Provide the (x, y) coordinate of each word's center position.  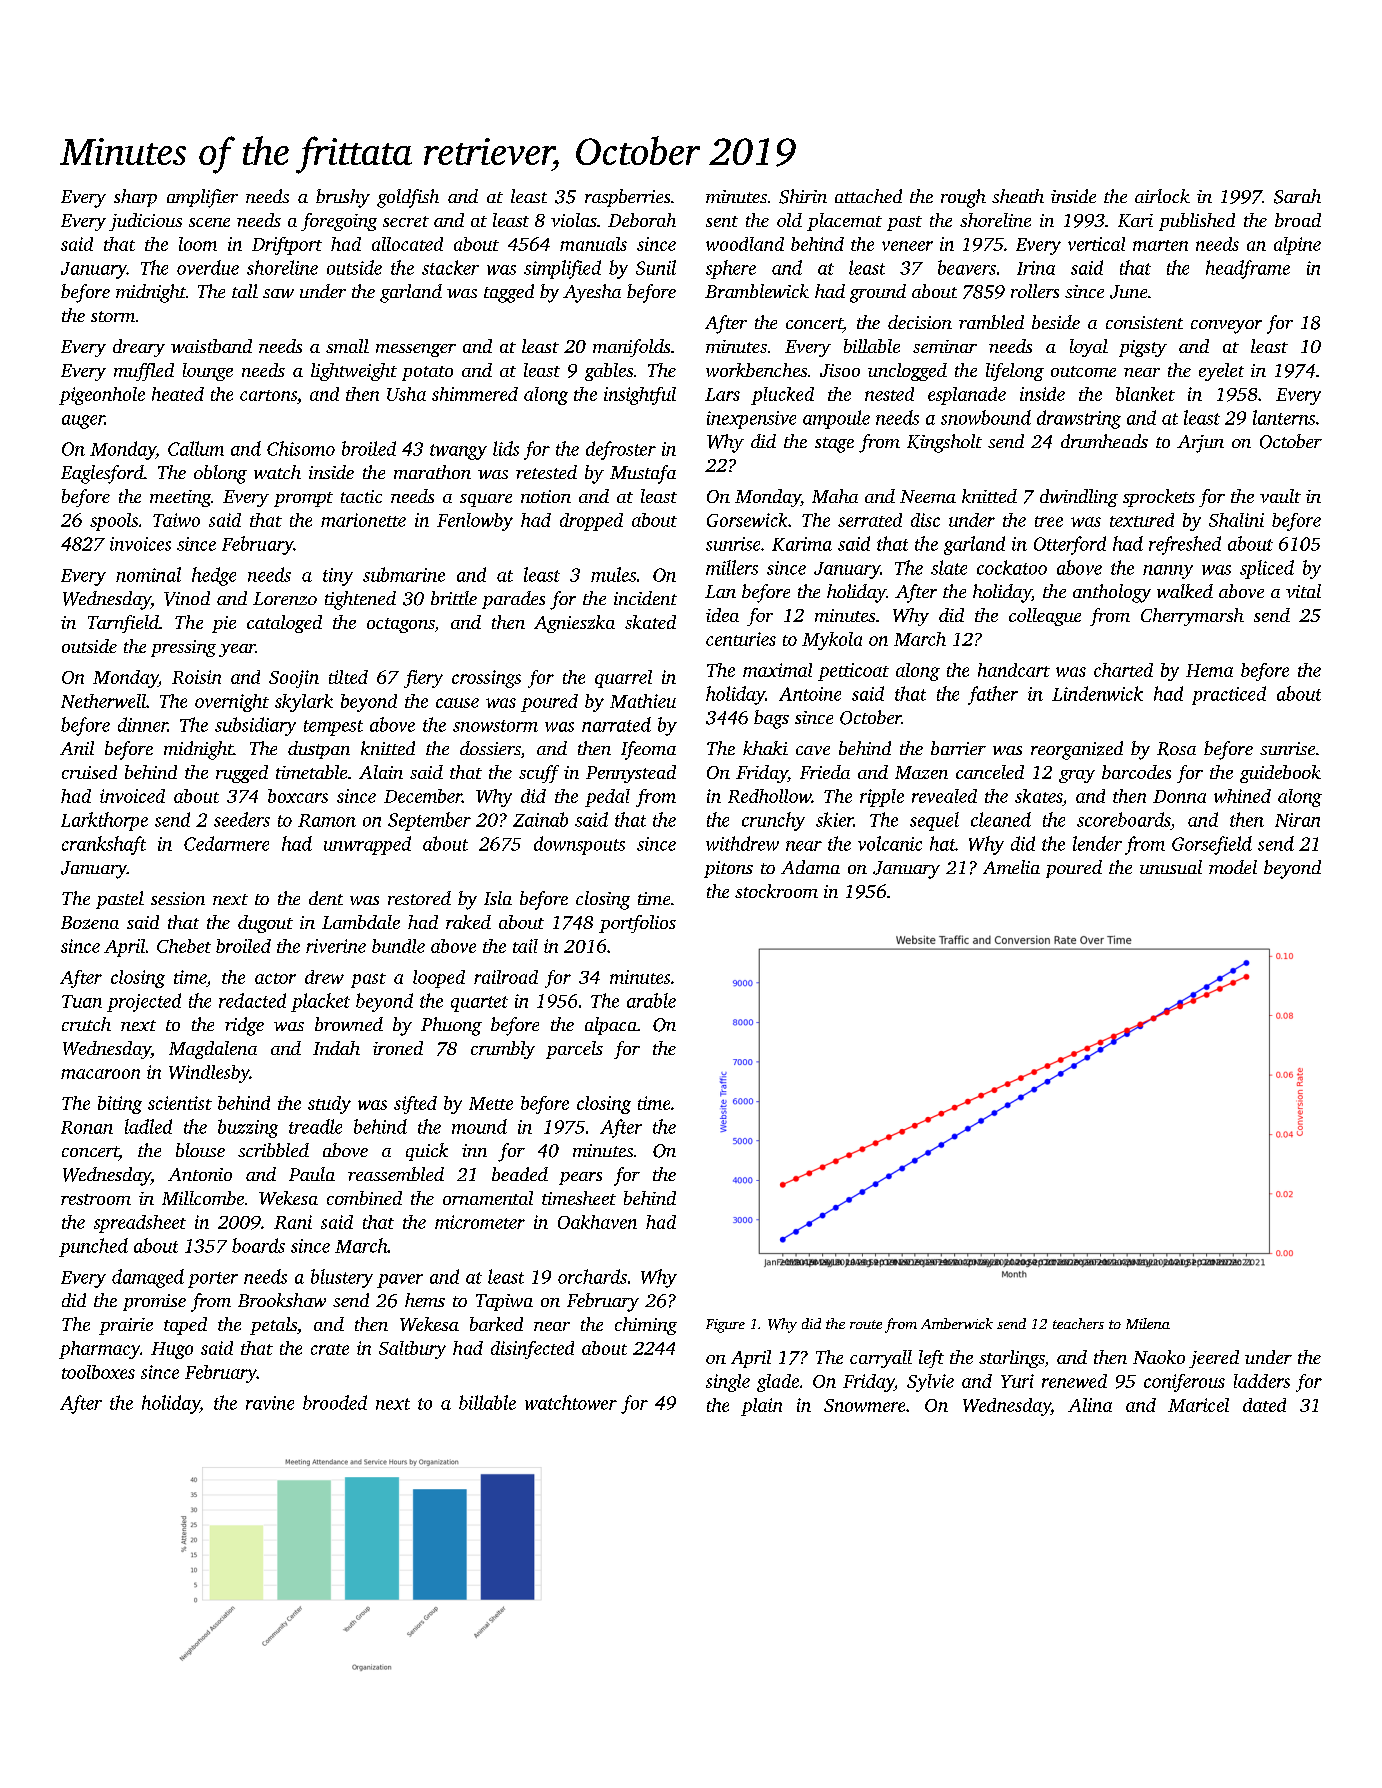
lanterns (1284, 417)
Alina (1090, 1405)
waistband (211, 346)
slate (949, 567)
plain (761, 1407)
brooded (335, 1402)
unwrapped (367, 845)
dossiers (490, 748)
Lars (722, 394)
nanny (1168, 572)
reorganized (1077, 750)
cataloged (284, 624)
